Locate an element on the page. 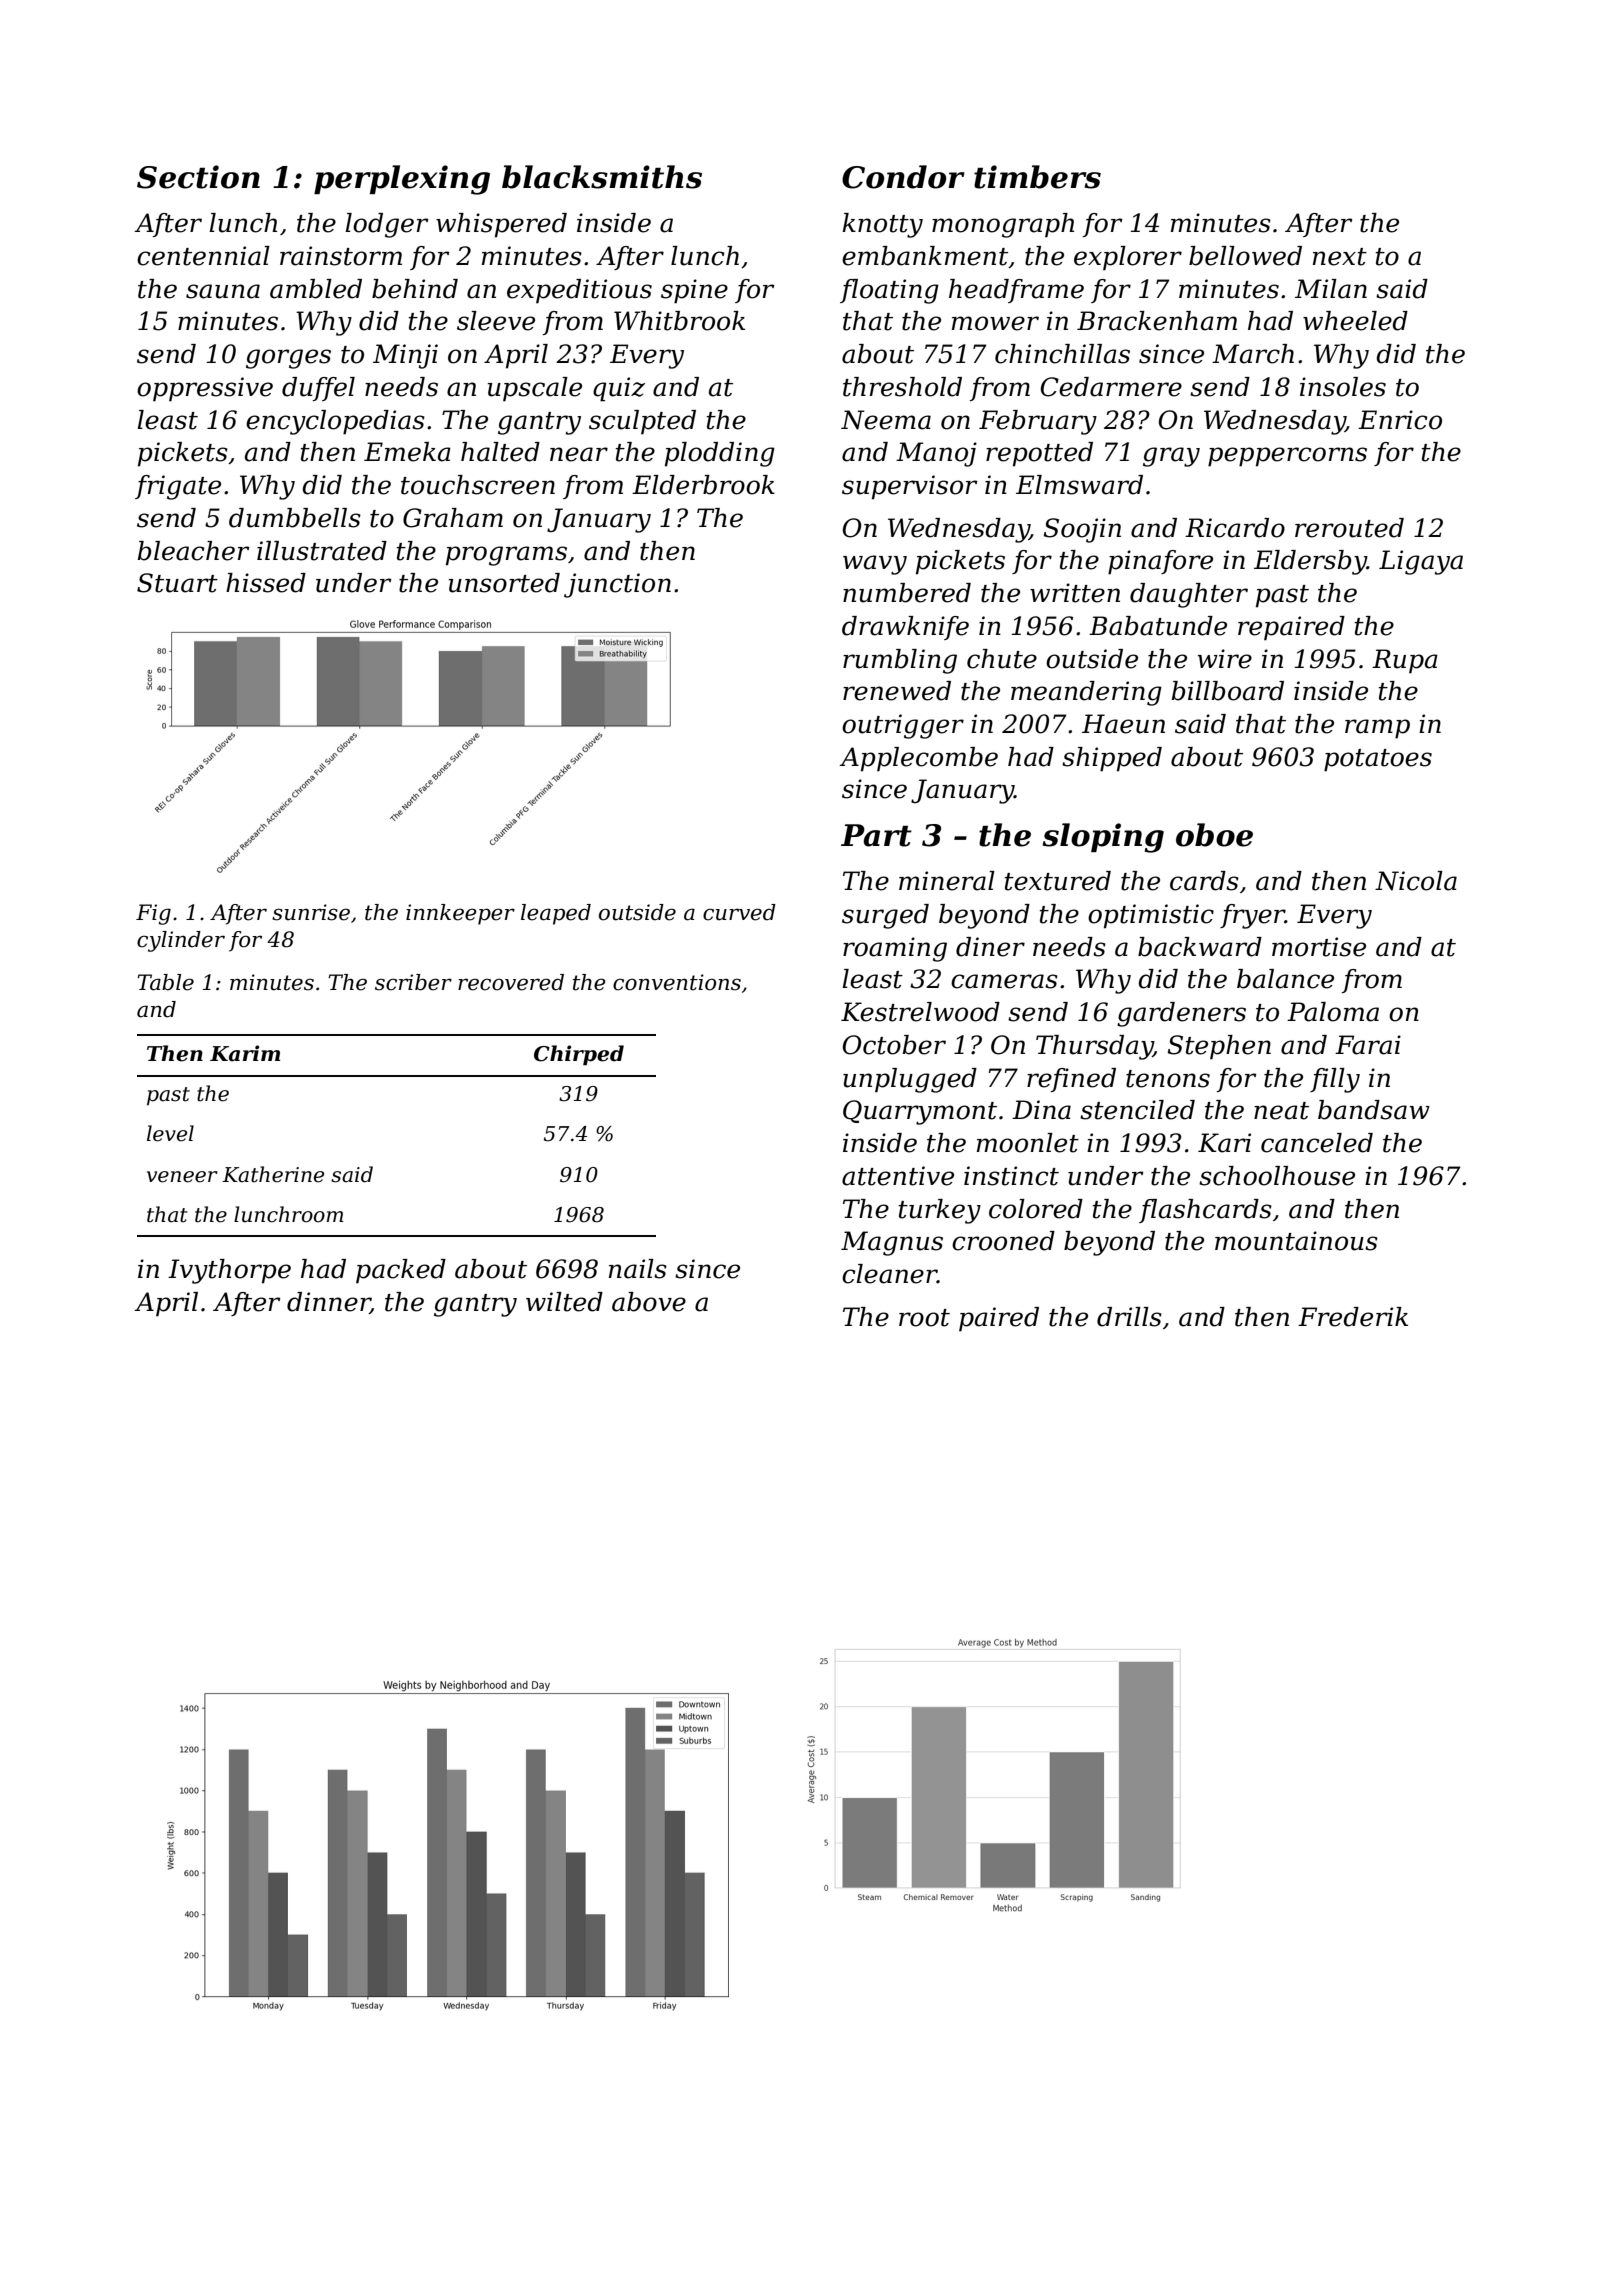  bellowed is located at coordinates (1245, 256).
